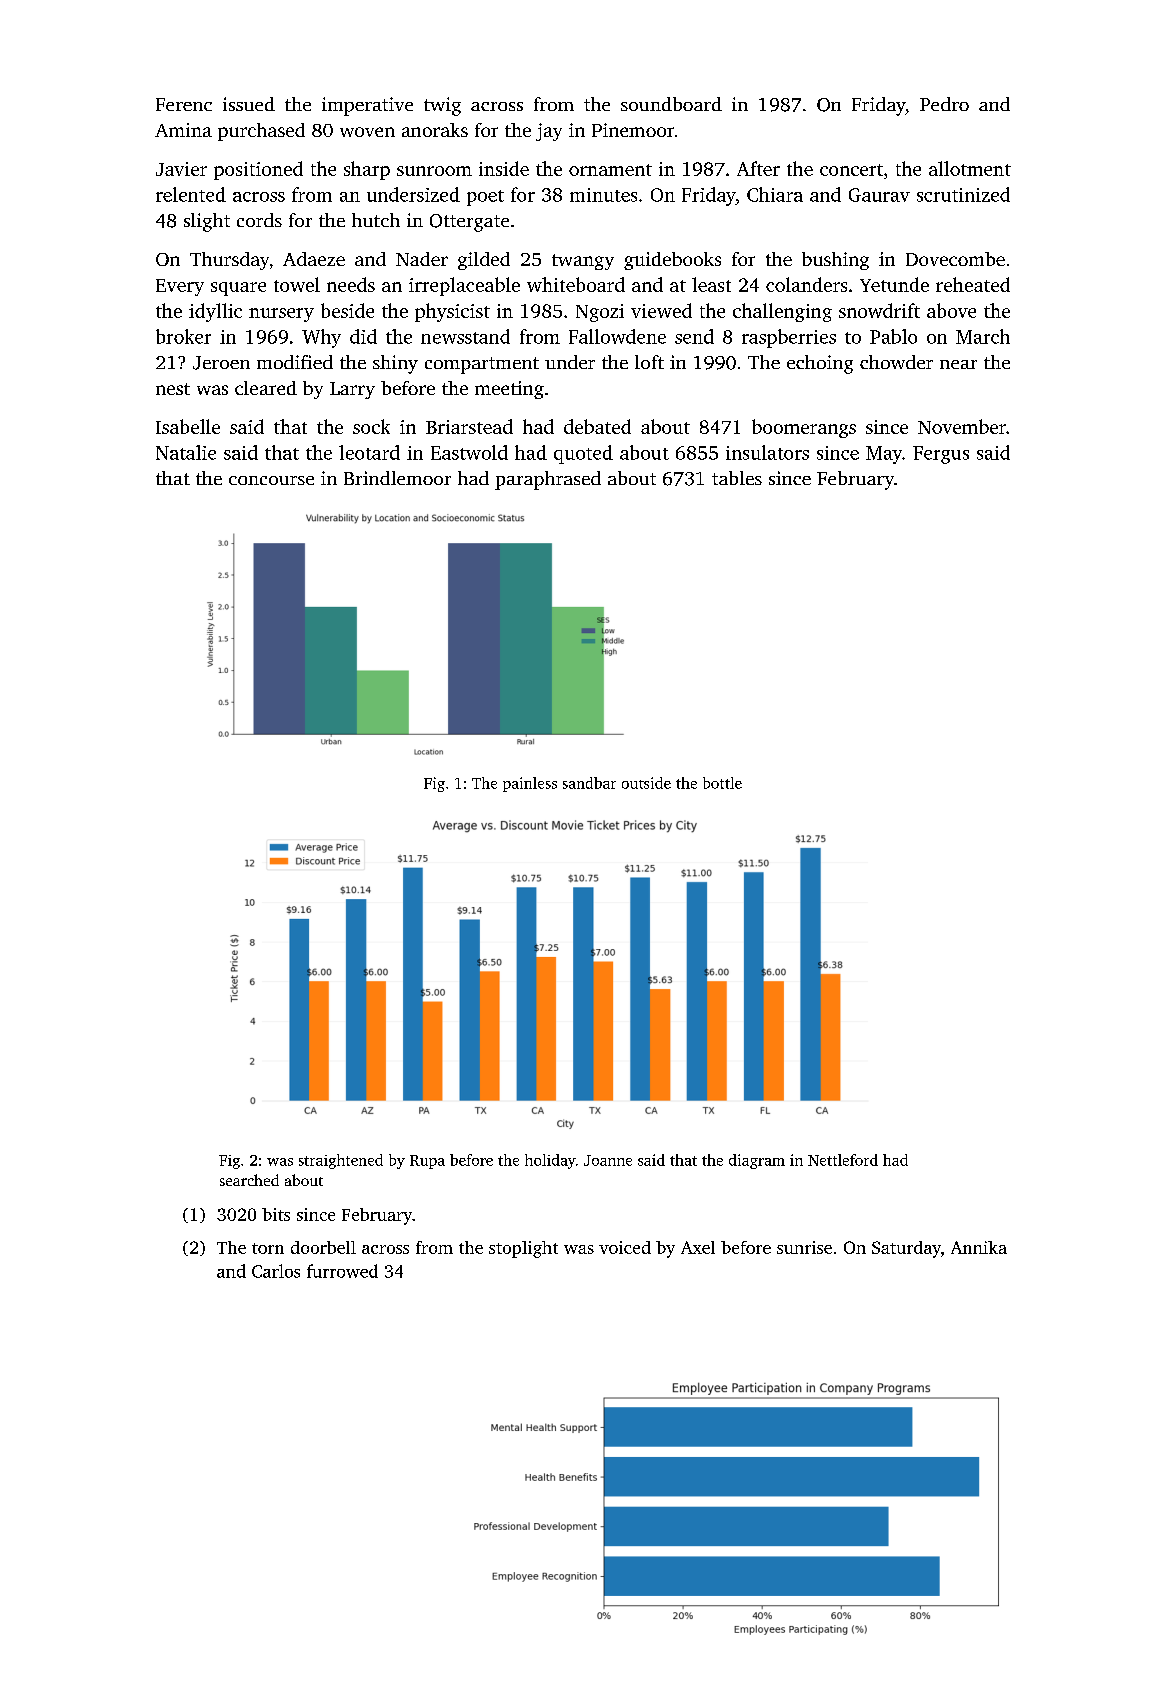  I want to click on Fallowdene, so click(617, 336).
